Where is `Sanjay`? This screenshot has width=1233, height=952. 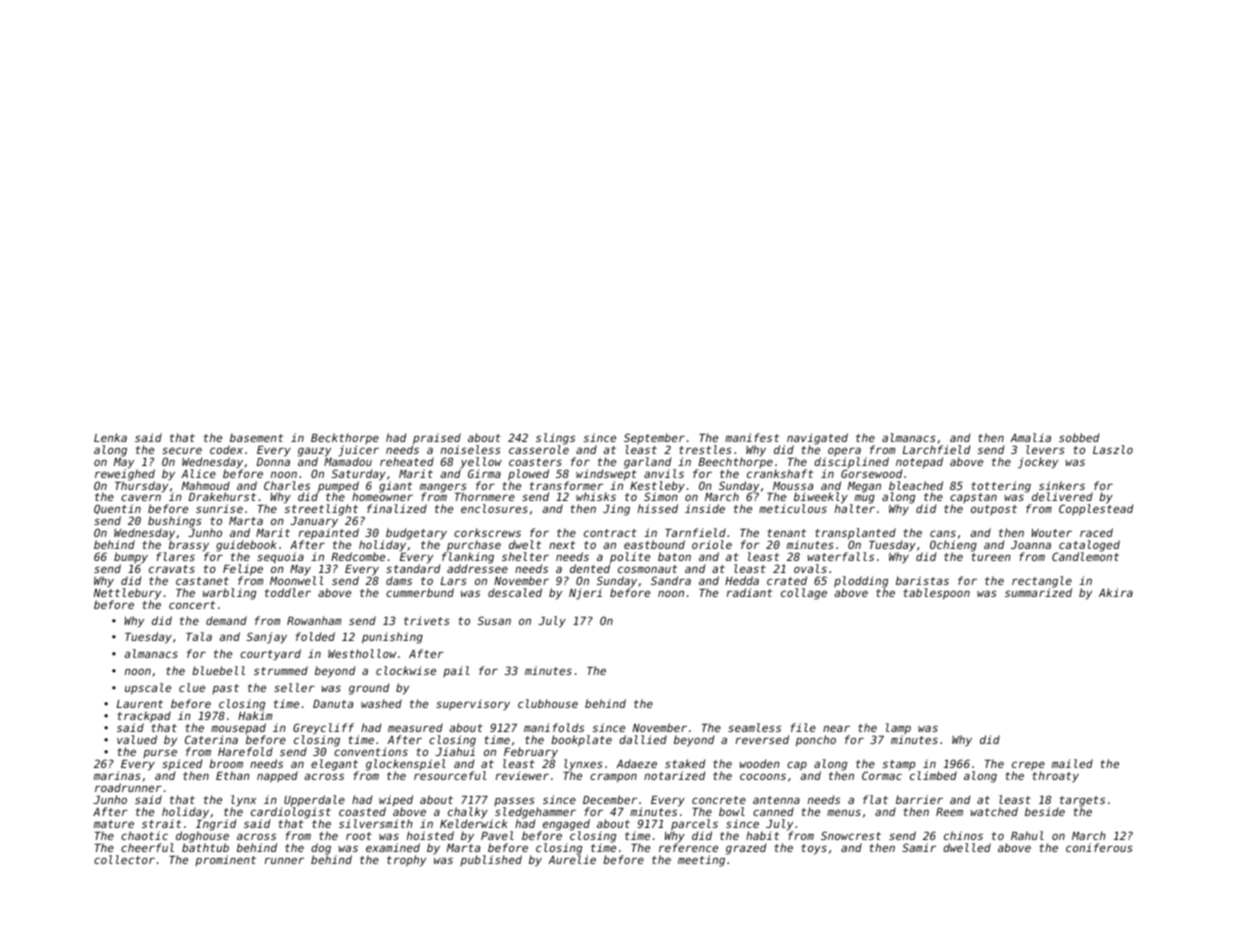
Sanjay is located at coordinates (267, 638).
